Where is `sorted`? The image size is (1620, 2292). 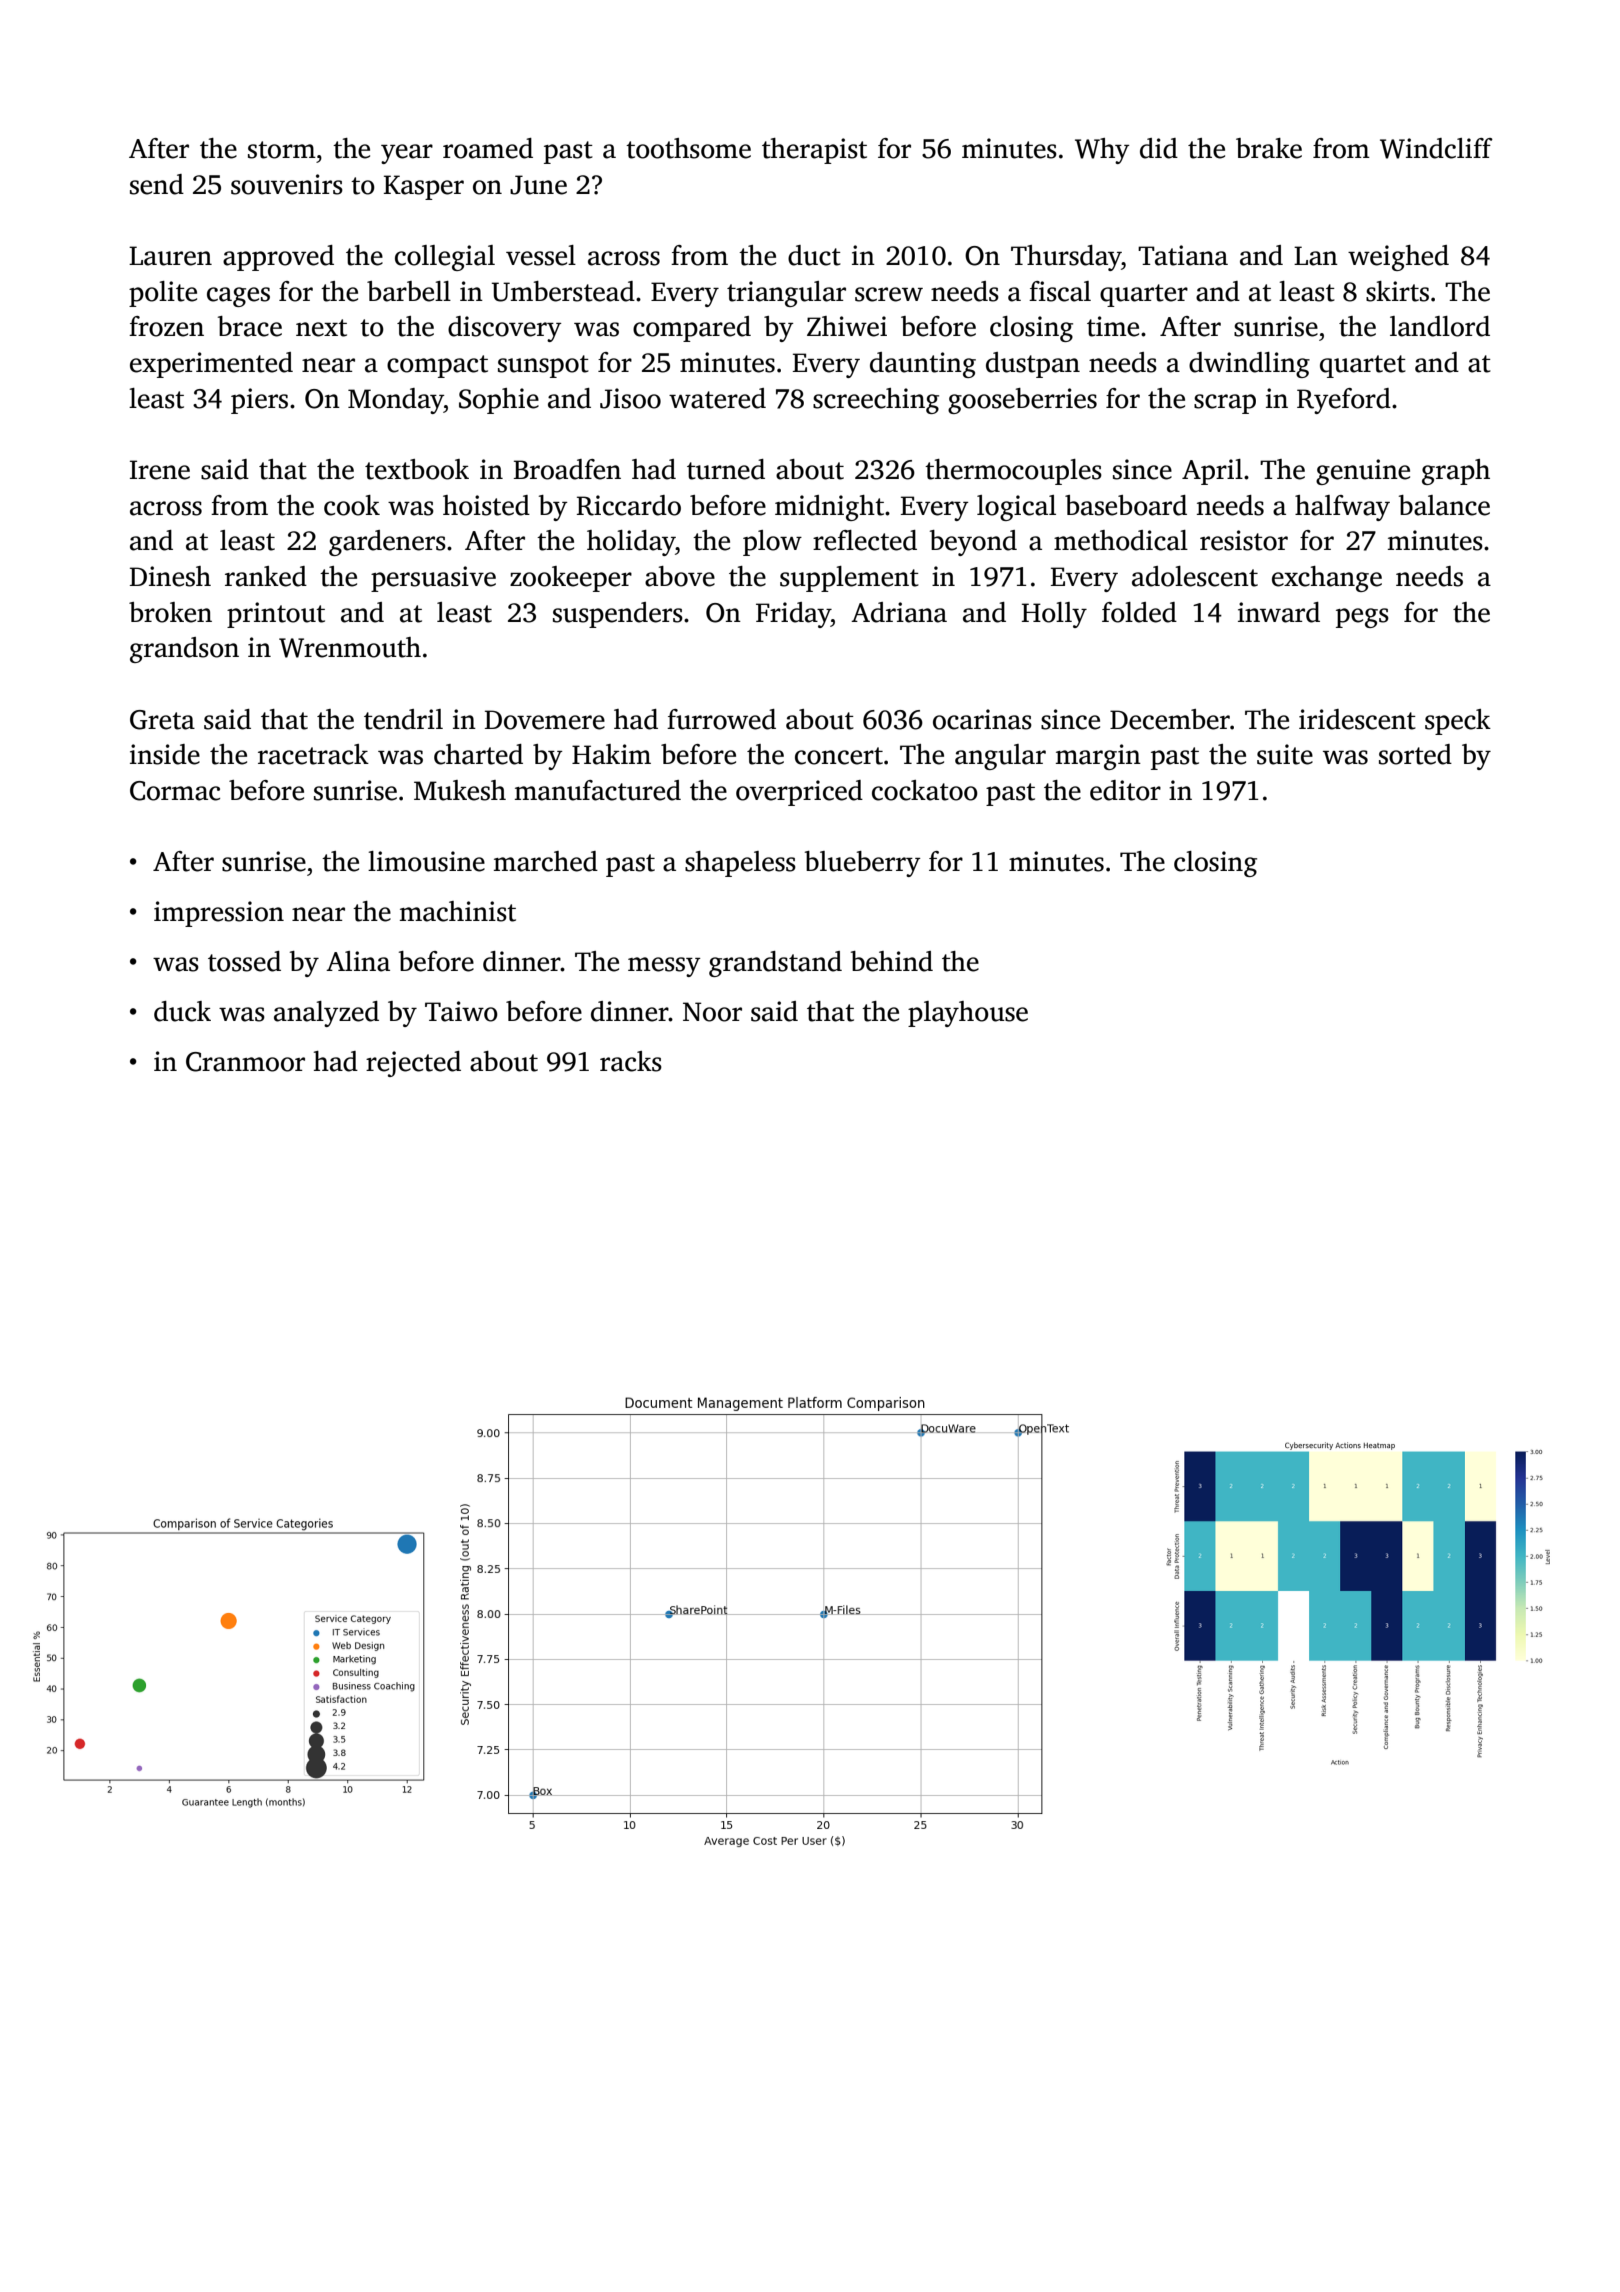 sorted is located at coordinates (1415, 754).
